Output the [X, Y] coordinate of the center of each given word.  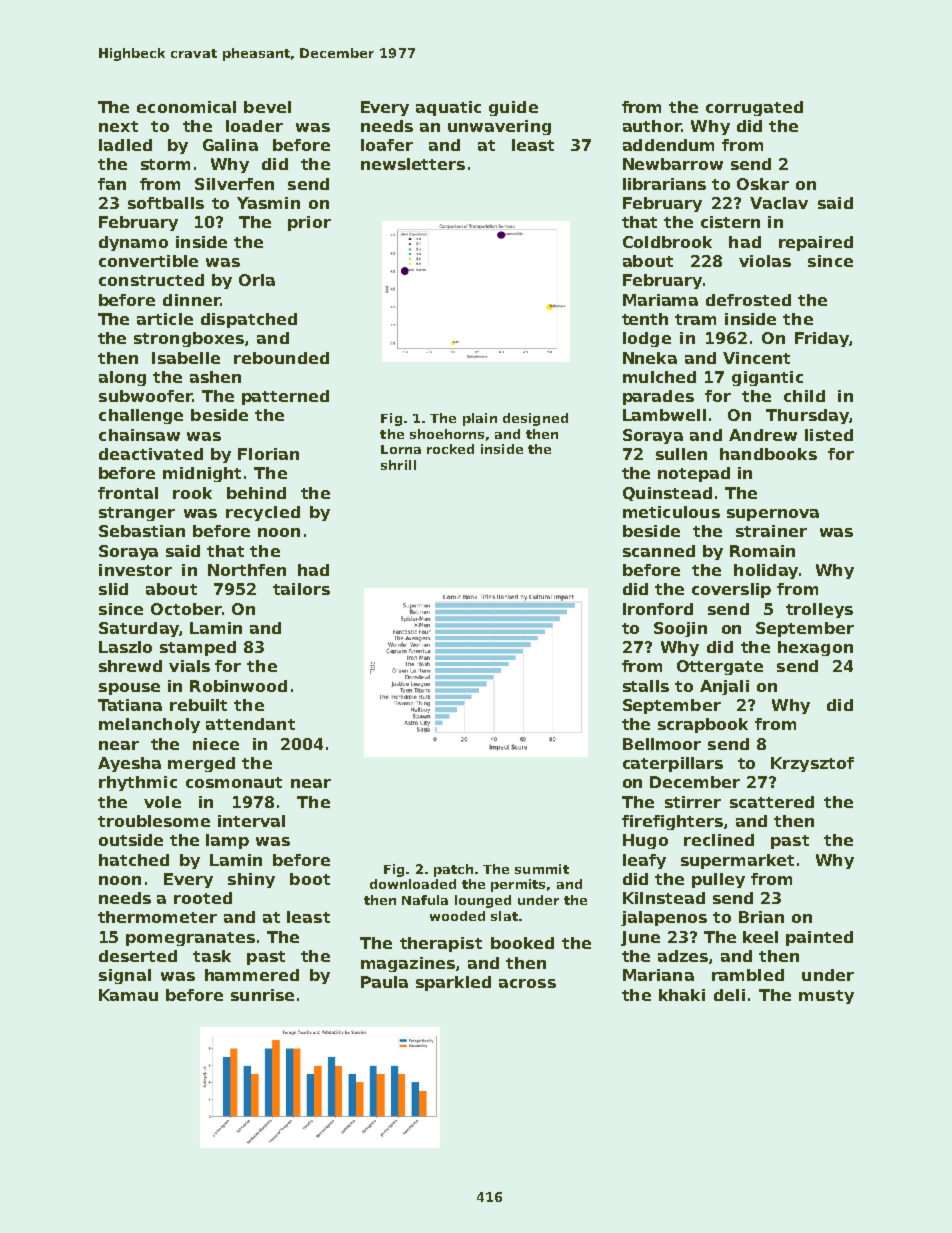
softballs [166, 203]
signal [125, 976]
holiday [766, 571]
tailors [301, 589]
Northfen [247, 570]
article [165, 319]
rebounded [281, 358]
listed [829, 435]
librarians [664, 184]
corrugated [754, 108]
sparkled [453, 983]
